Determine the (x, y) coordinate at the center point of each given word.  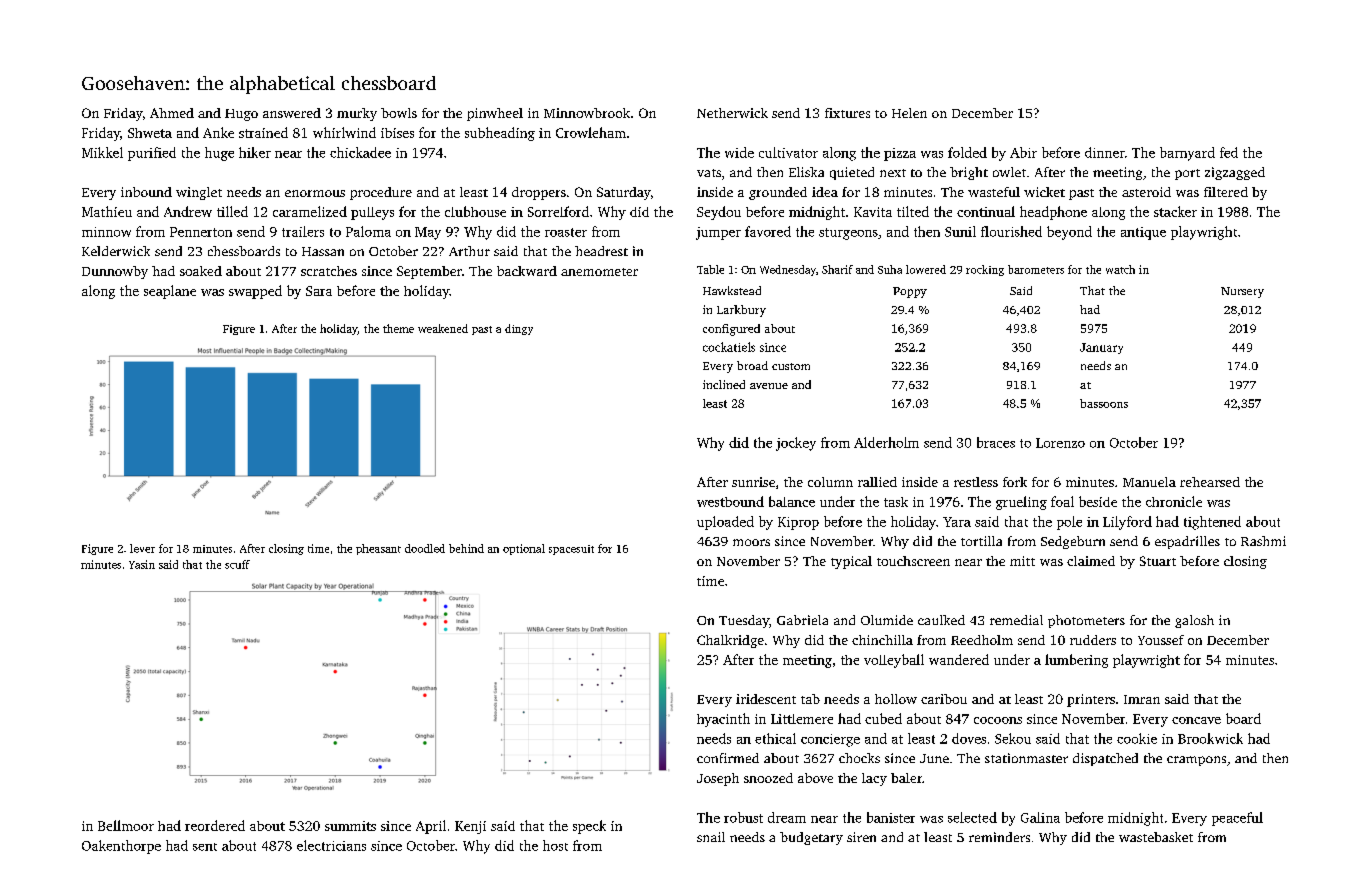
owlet (1009, 172)
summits (350, 826)
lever (142, 548)
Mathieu (107, 211)
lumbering (1076, 661)
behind (466, 548)
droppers (539, 193)
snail (711, 837)
